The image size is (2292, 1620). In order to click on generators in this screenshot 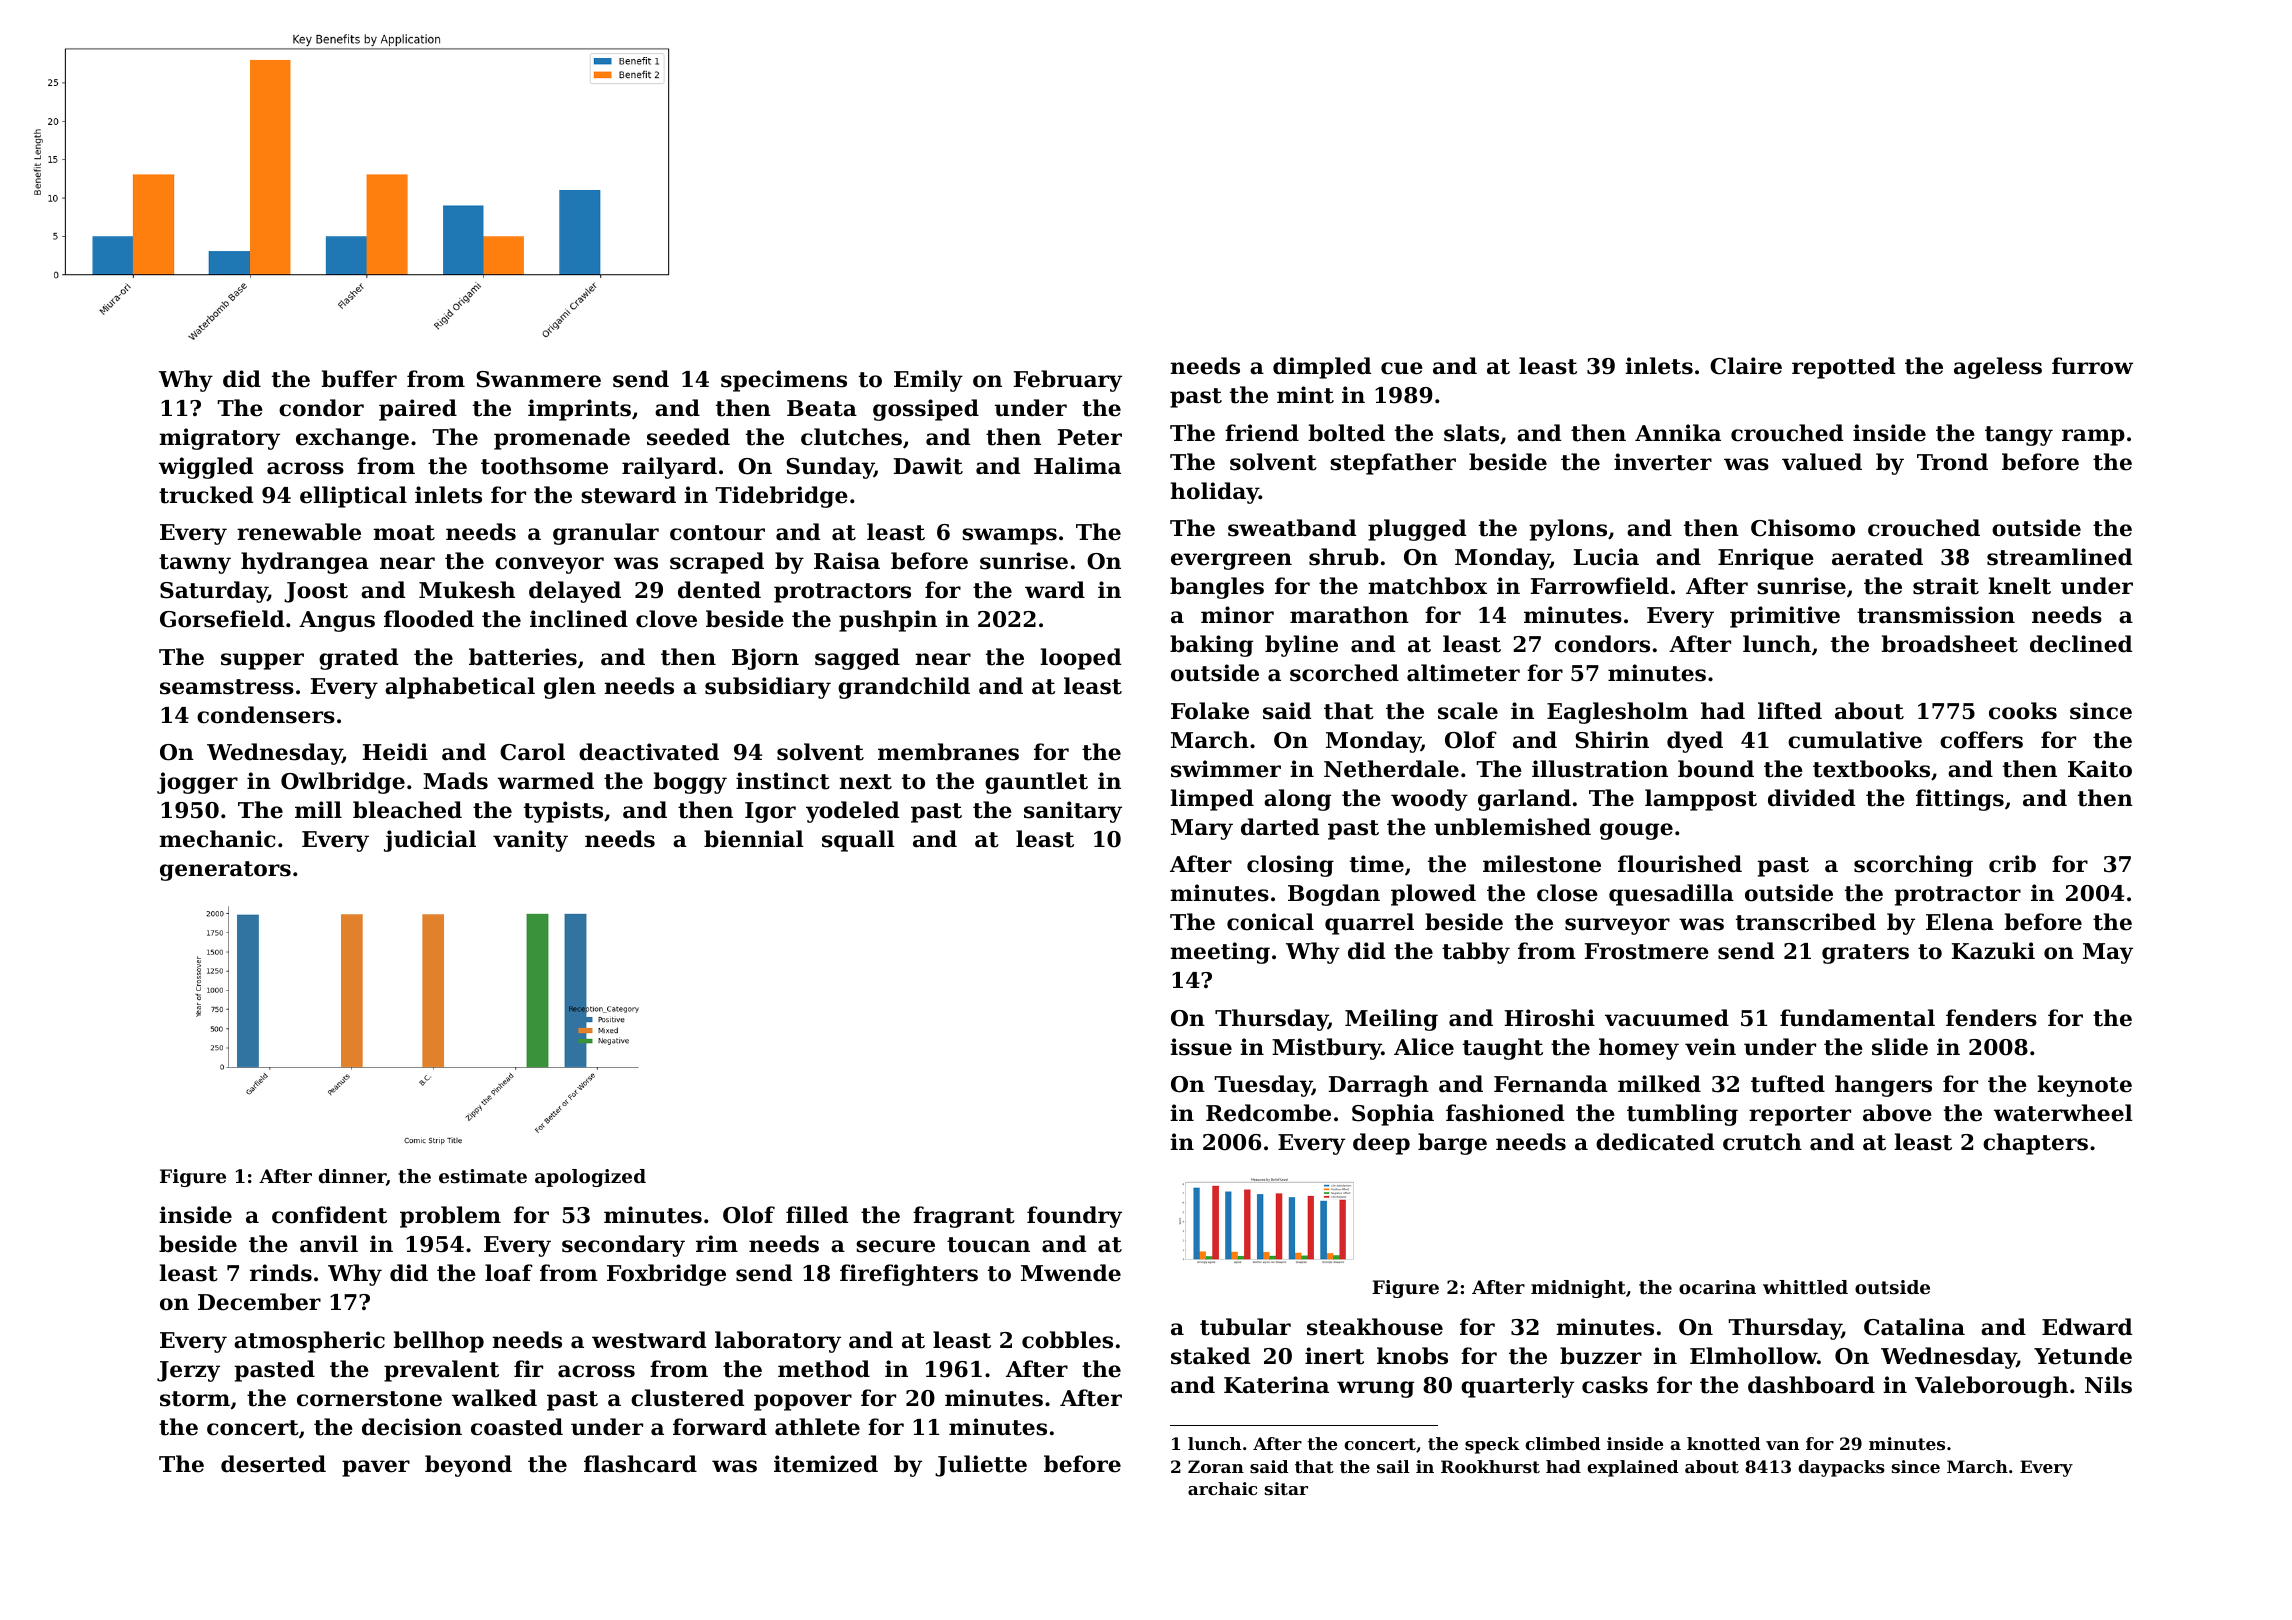, I will do `click(225, 871)`.
